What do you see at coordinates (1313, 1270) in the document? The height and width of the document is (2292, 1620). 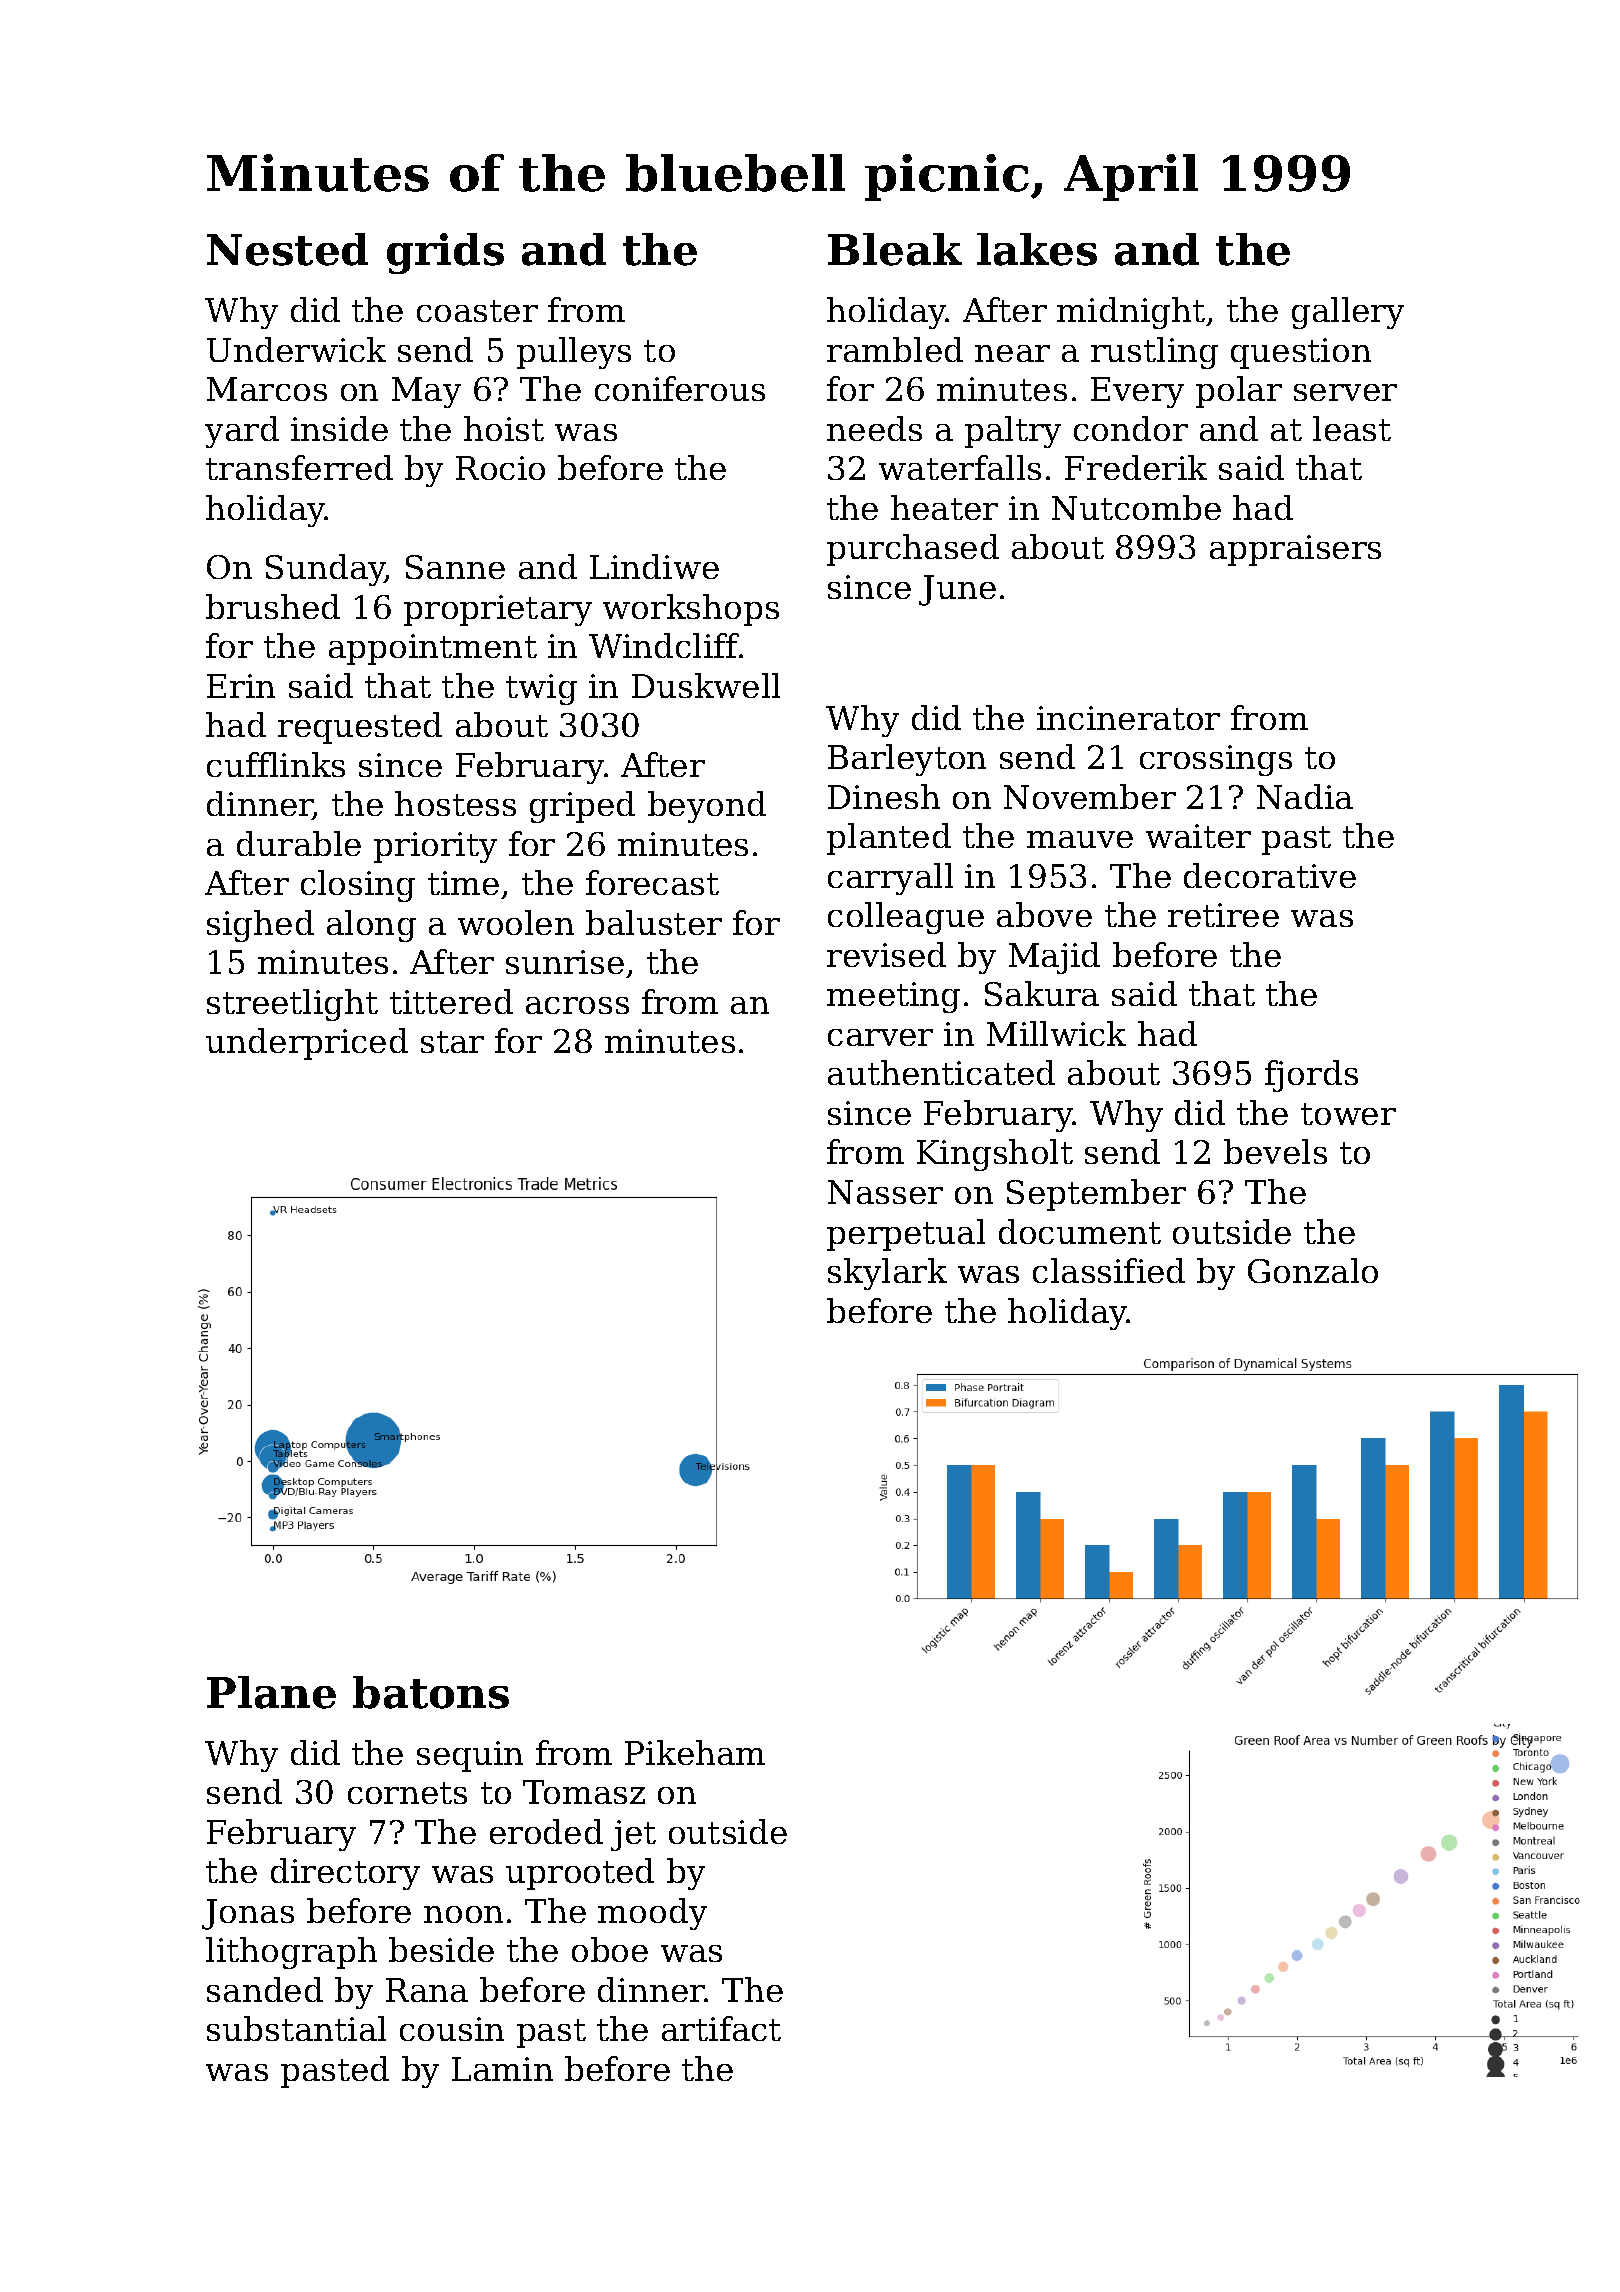 I see `Gonzalo` at bounding box center [1313, 1270].
